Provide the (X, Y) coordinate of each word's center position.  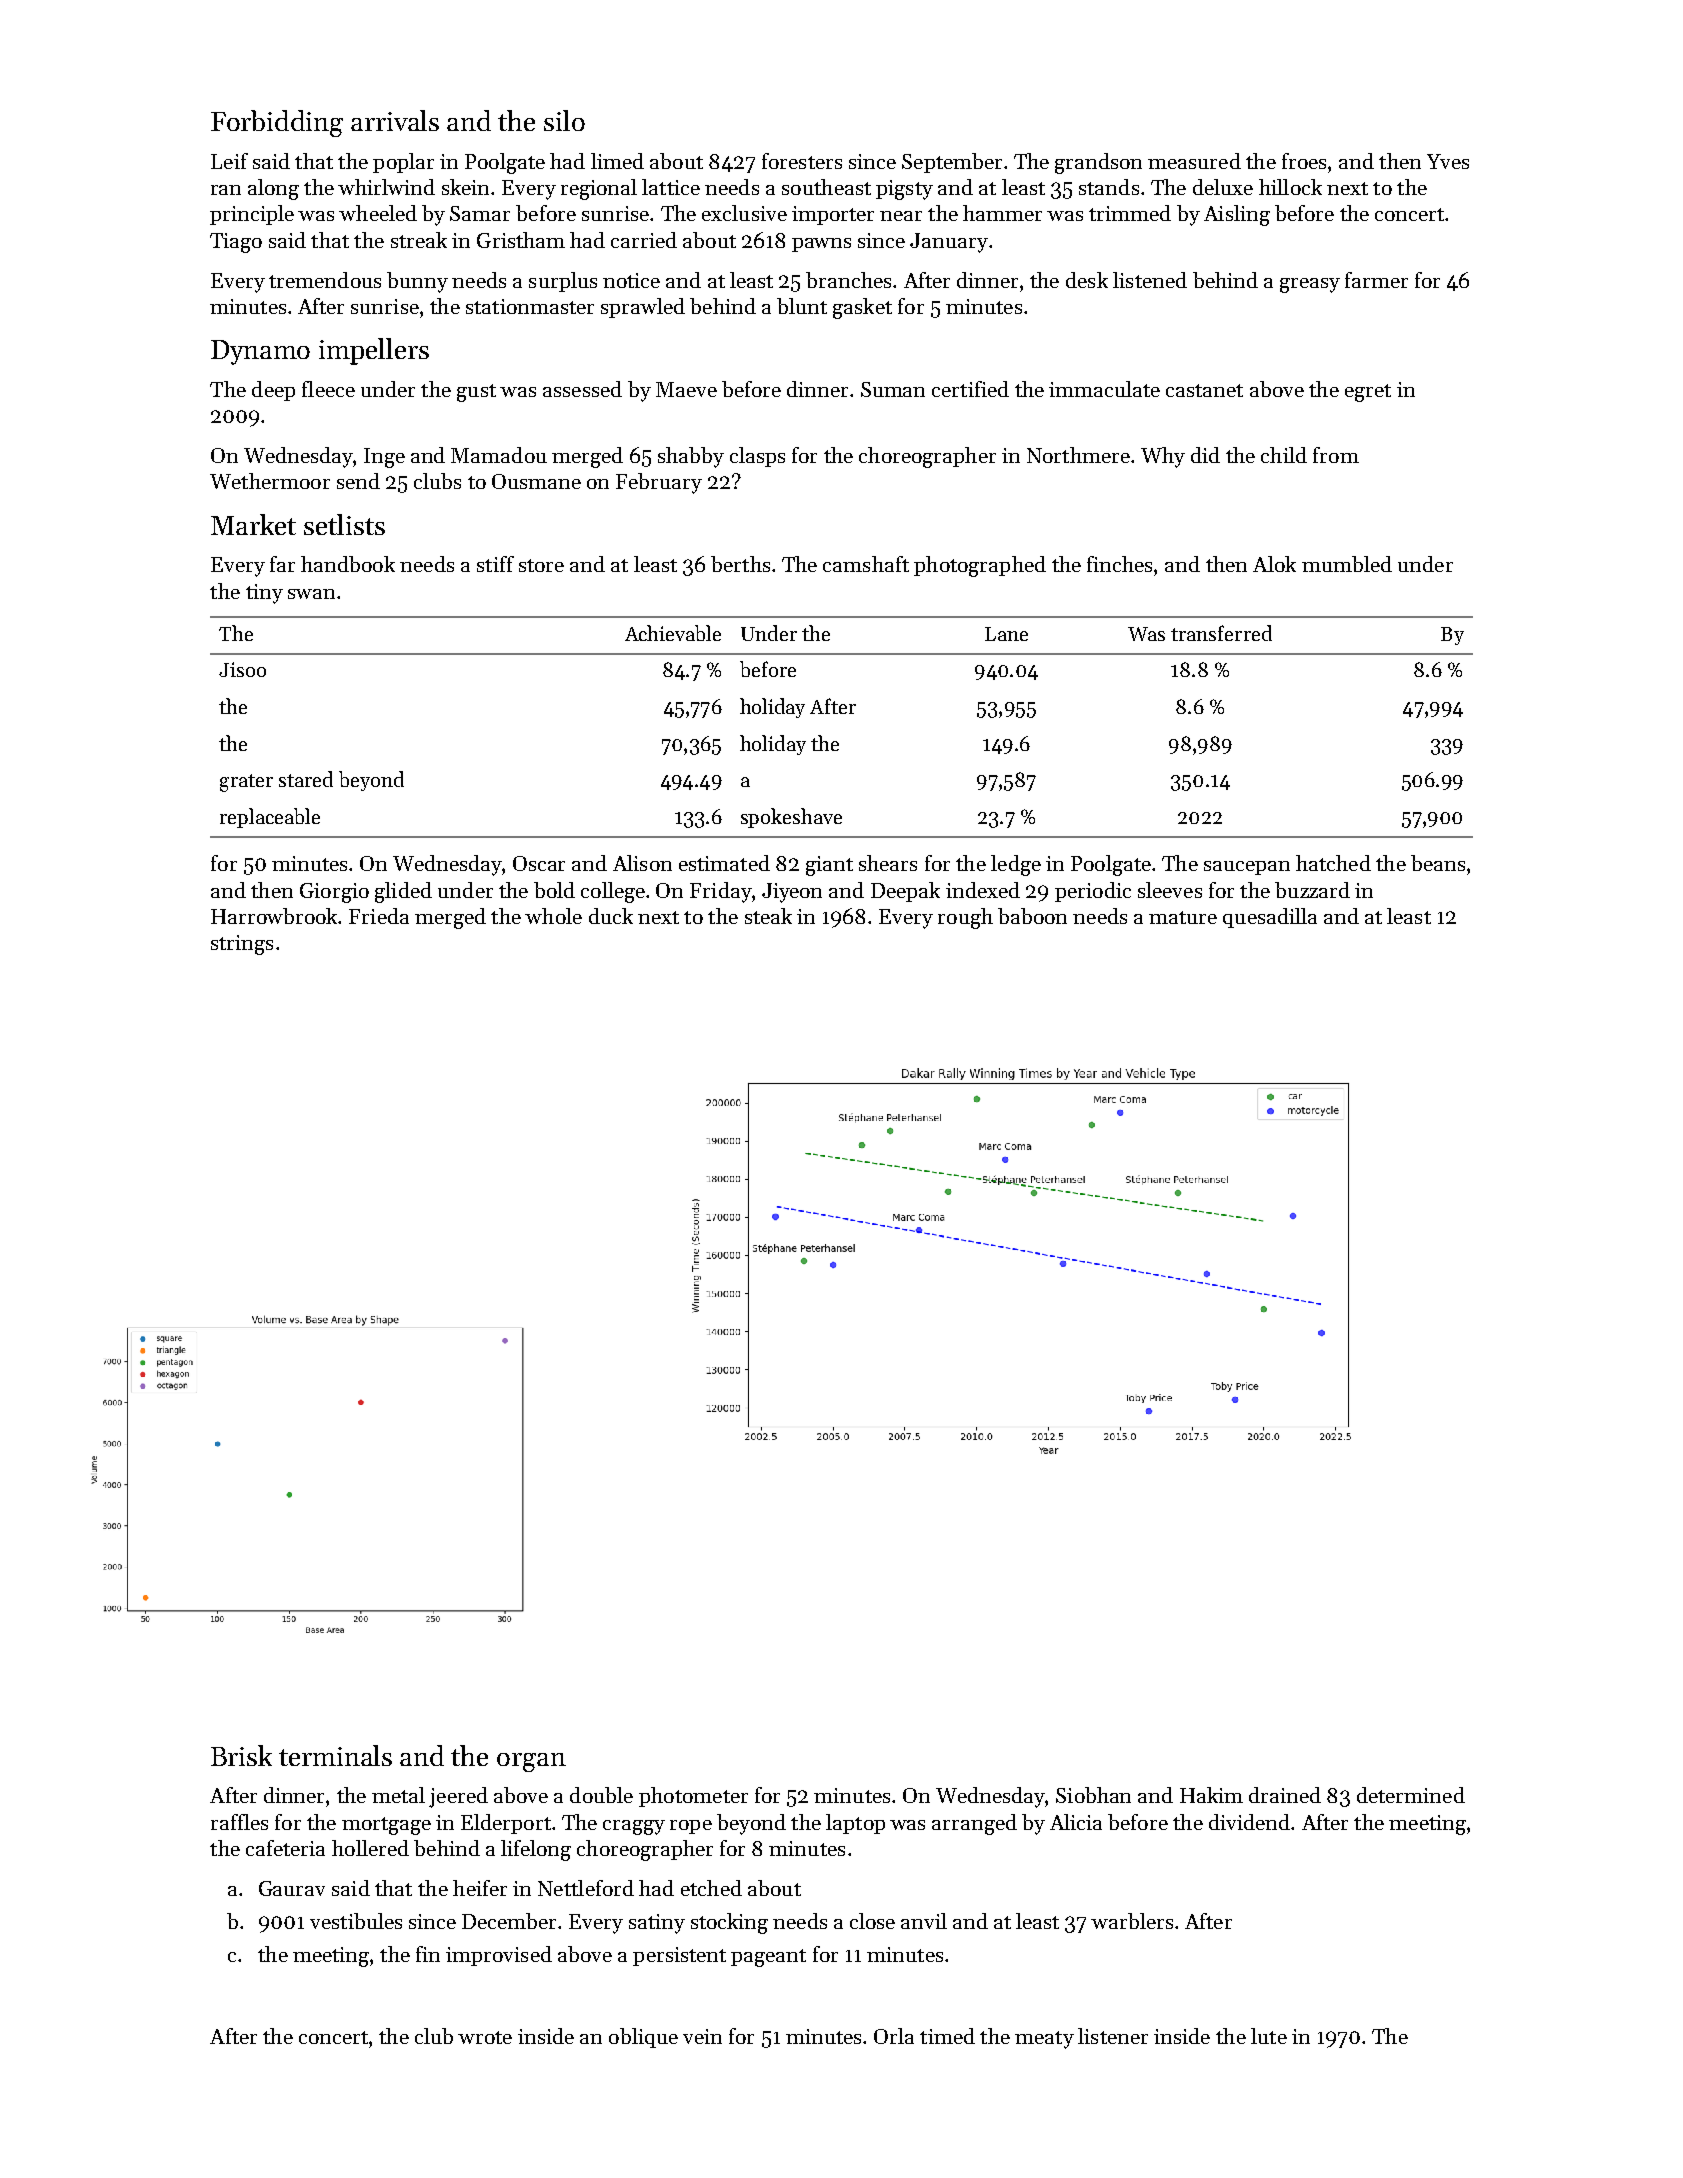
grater (246, 783)
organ (531, 1762)
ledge (1016, 865)
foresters (802, 161)
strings (242, 945)
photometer (693, 1797)
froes (1304, 161)
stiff (495, 564)
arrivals (395, 120)
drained (1285, 1795)
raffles (239, 1822)
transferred (1221, 633)
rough (965, 918)
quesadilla (1270, 918)
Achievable (673, 633)
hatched (1333, 863)
